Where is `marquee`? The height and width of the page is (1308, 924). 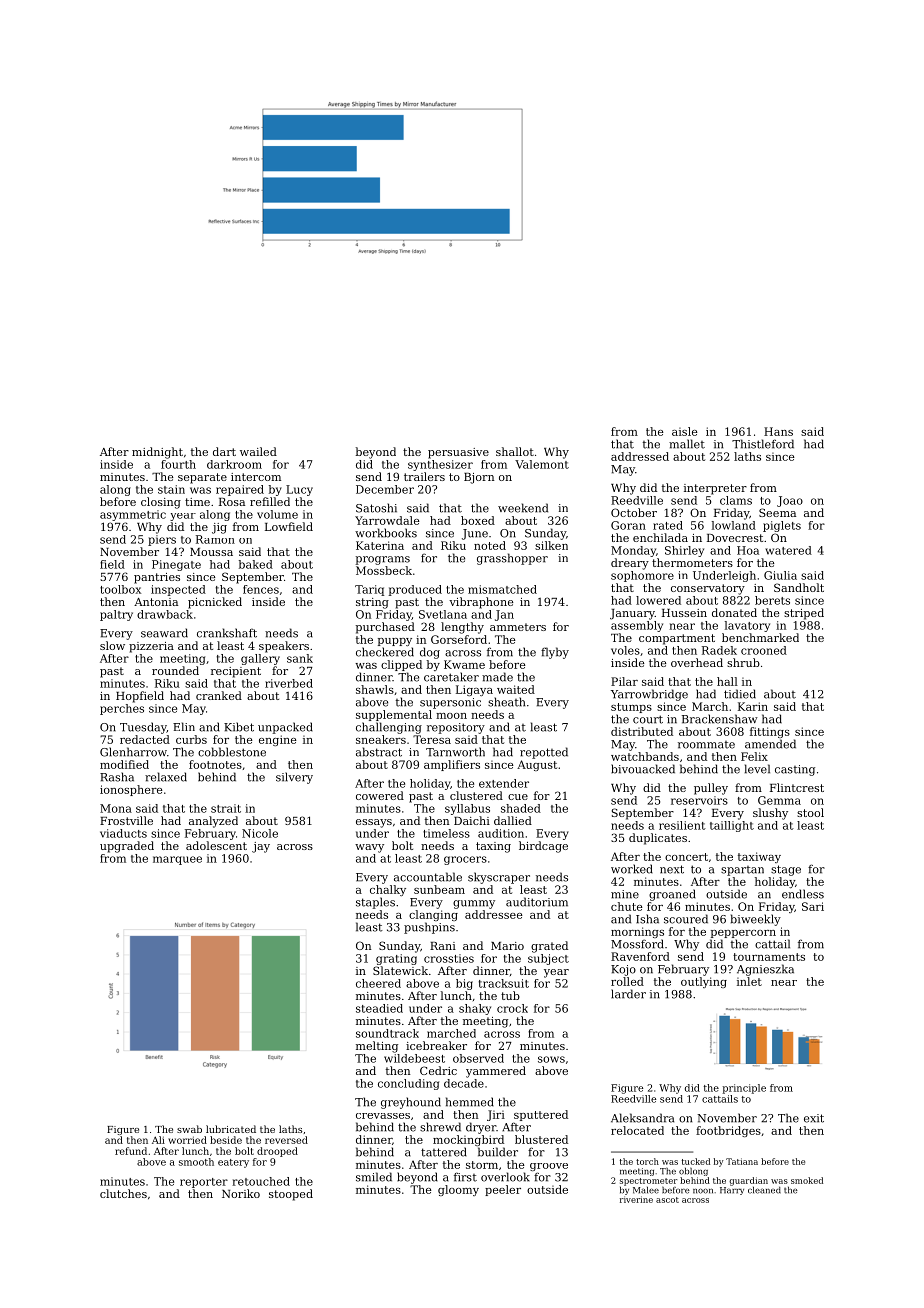 marquee is located at coordinates (177, 860).
